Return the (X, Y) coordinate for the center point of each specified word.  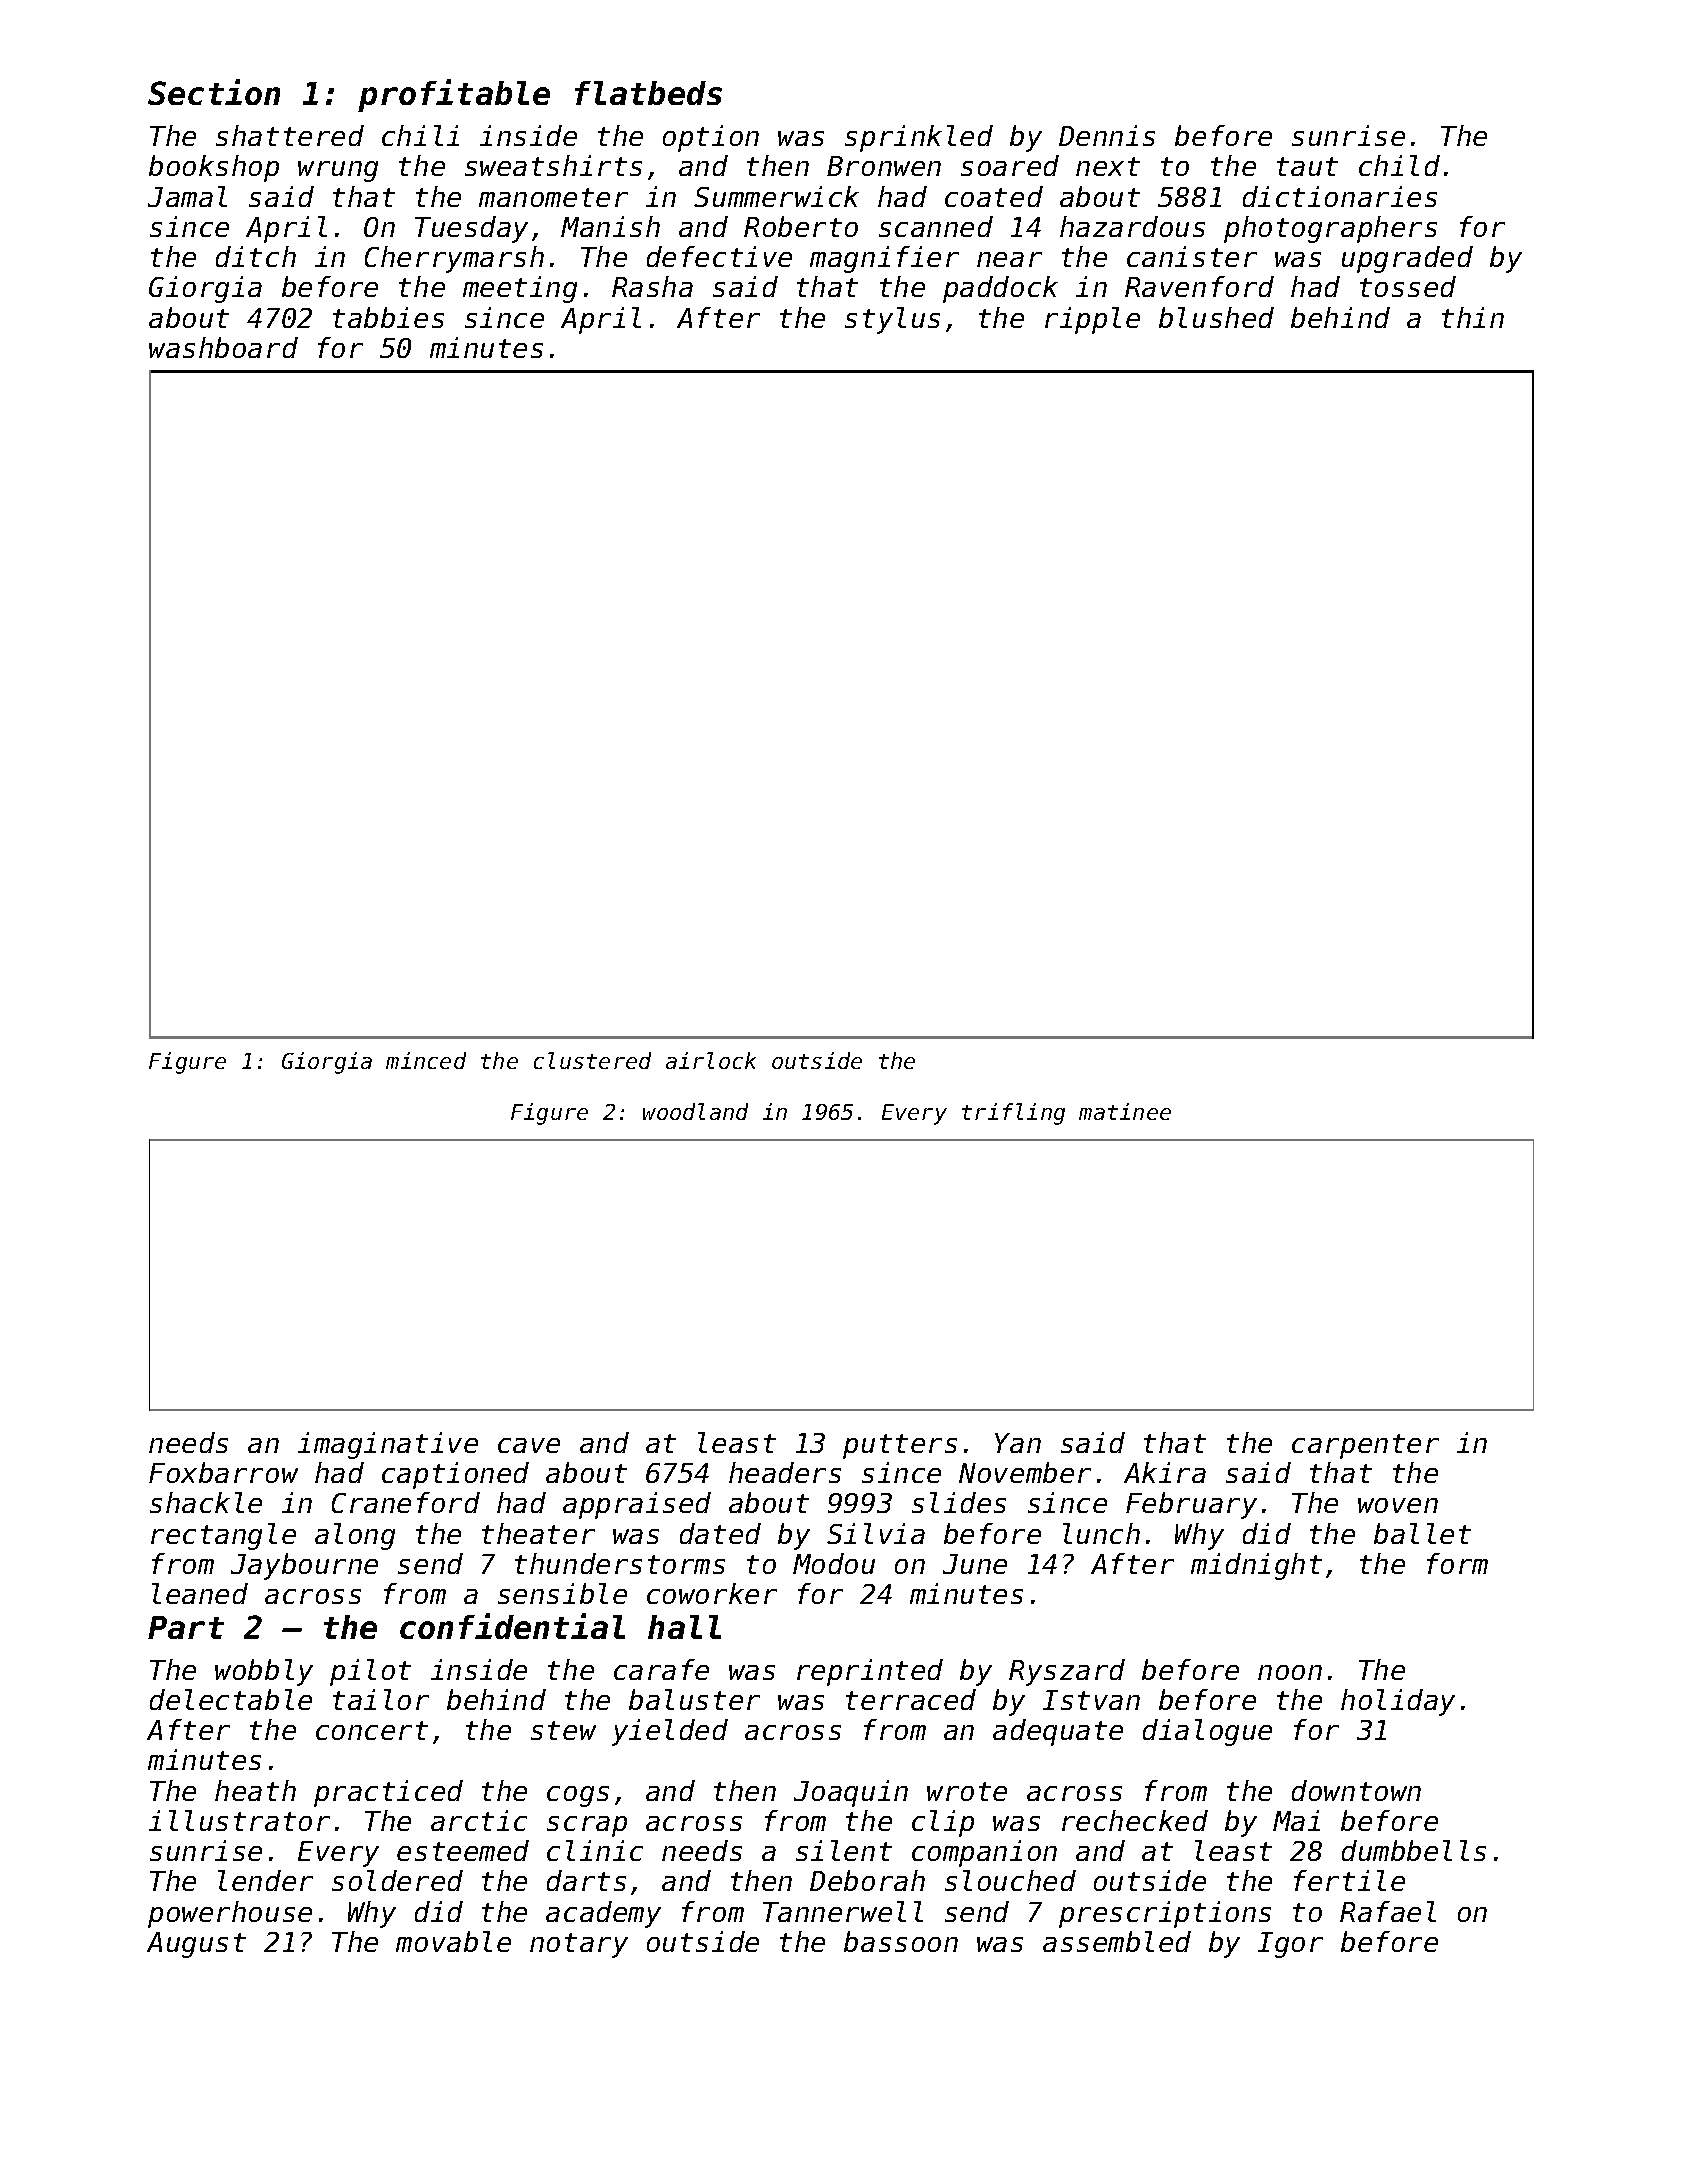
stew (563, 1730)
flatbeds (648, 93)
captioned (455, 1475)
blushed (1216, 317)
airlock (711, 1060)
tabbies (388, 317)
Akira (1165, 1472)
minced (426, 1060)
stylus (892, 320)
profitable (454, 95)
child (1399, 165)
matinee (1125, 1111)
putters (900, 1446)
